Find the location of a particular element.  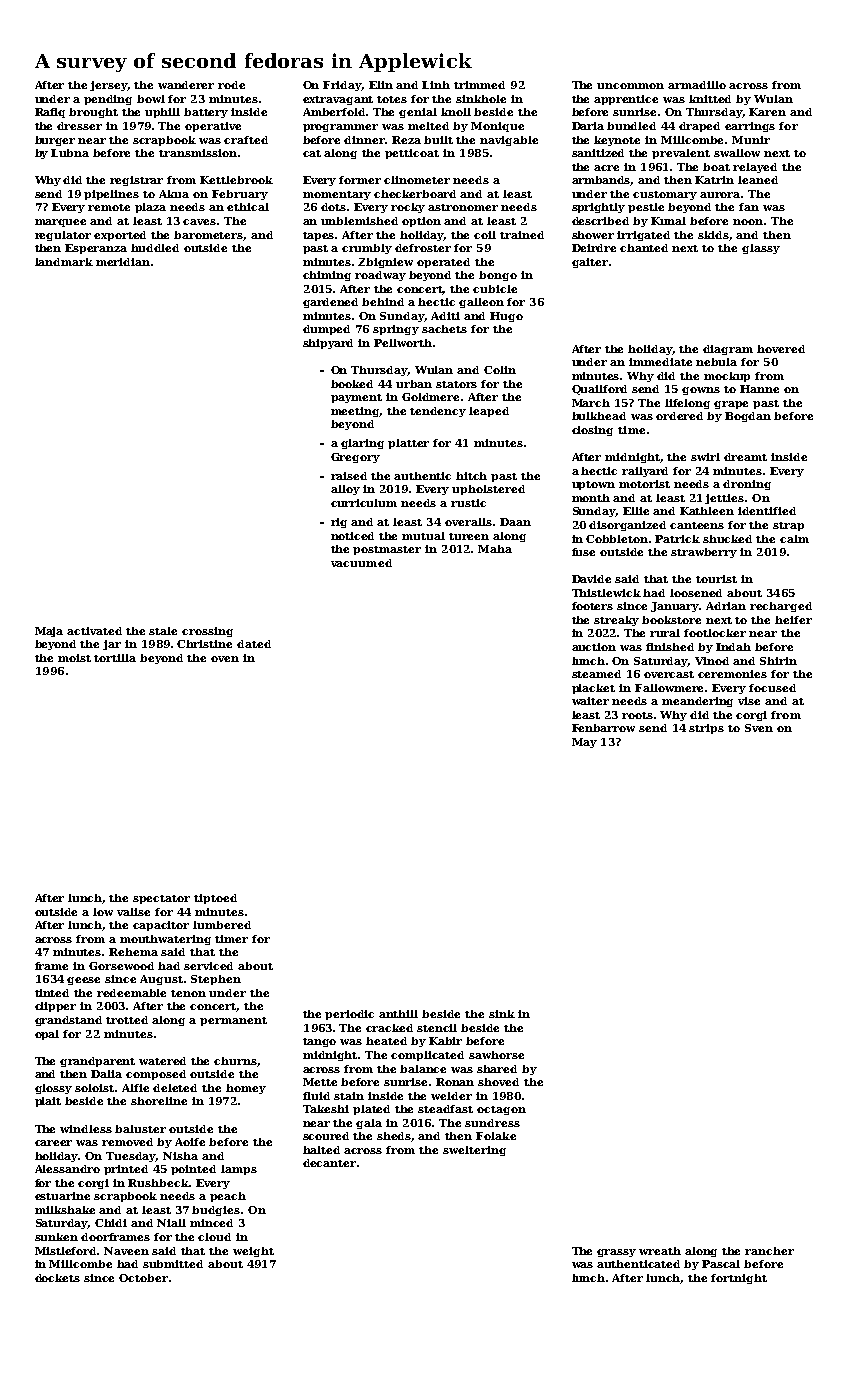

lamps is located at coordinates (239, 1170).
